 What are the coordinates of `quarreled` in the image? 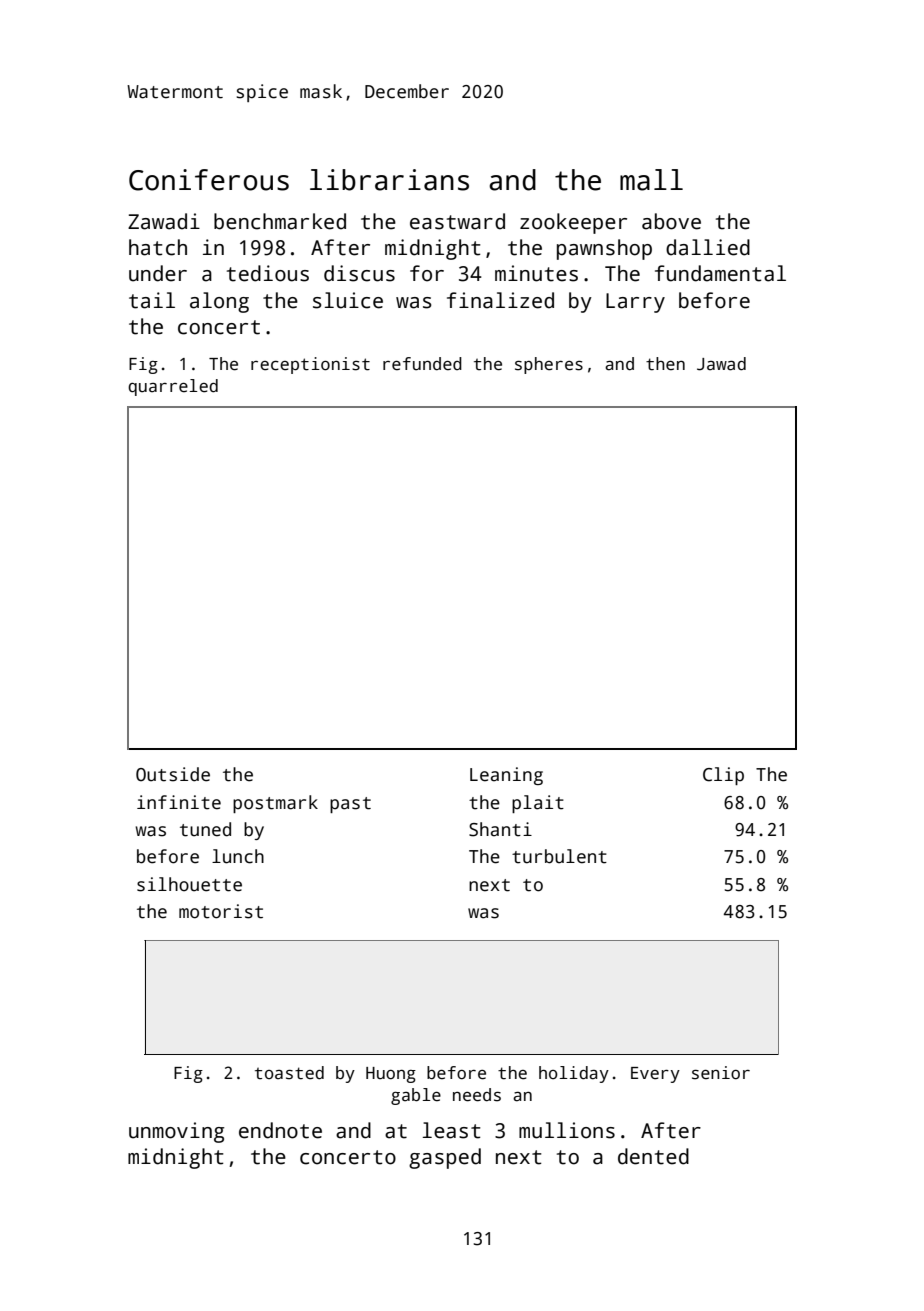 It's located at (173, 387).
